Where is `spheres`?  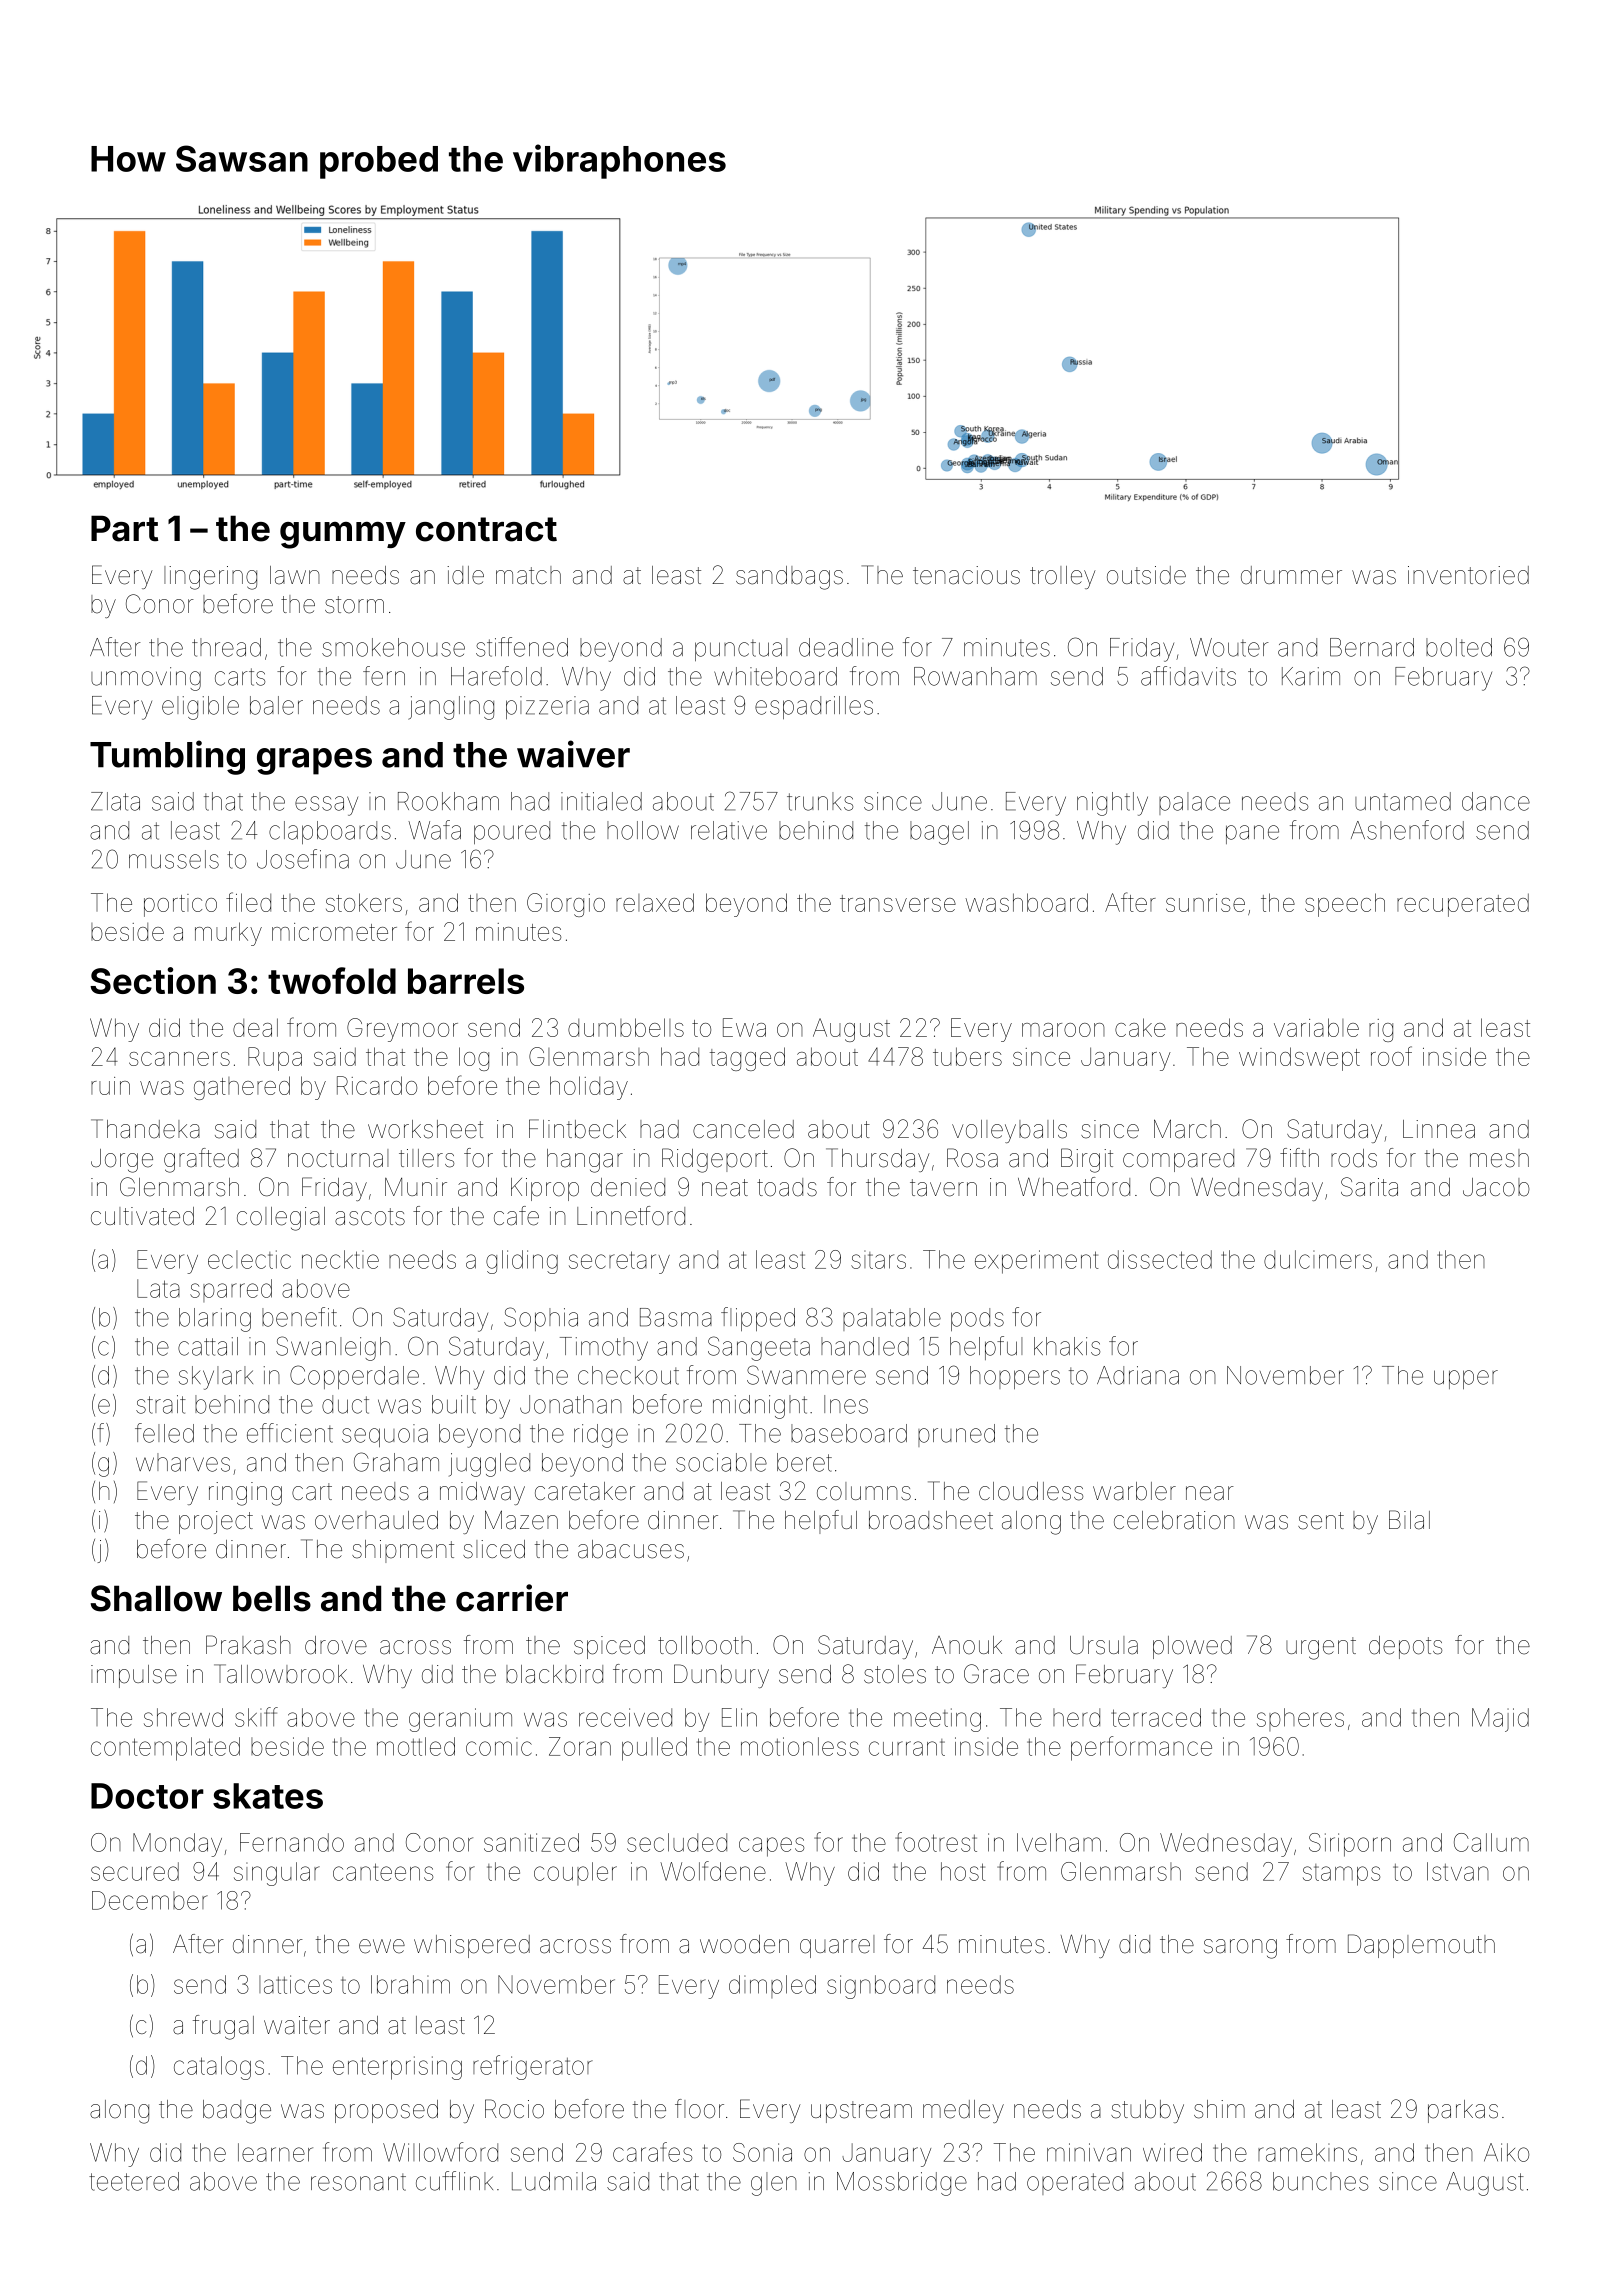
spheres is located at coordinates (1300, 1719).
